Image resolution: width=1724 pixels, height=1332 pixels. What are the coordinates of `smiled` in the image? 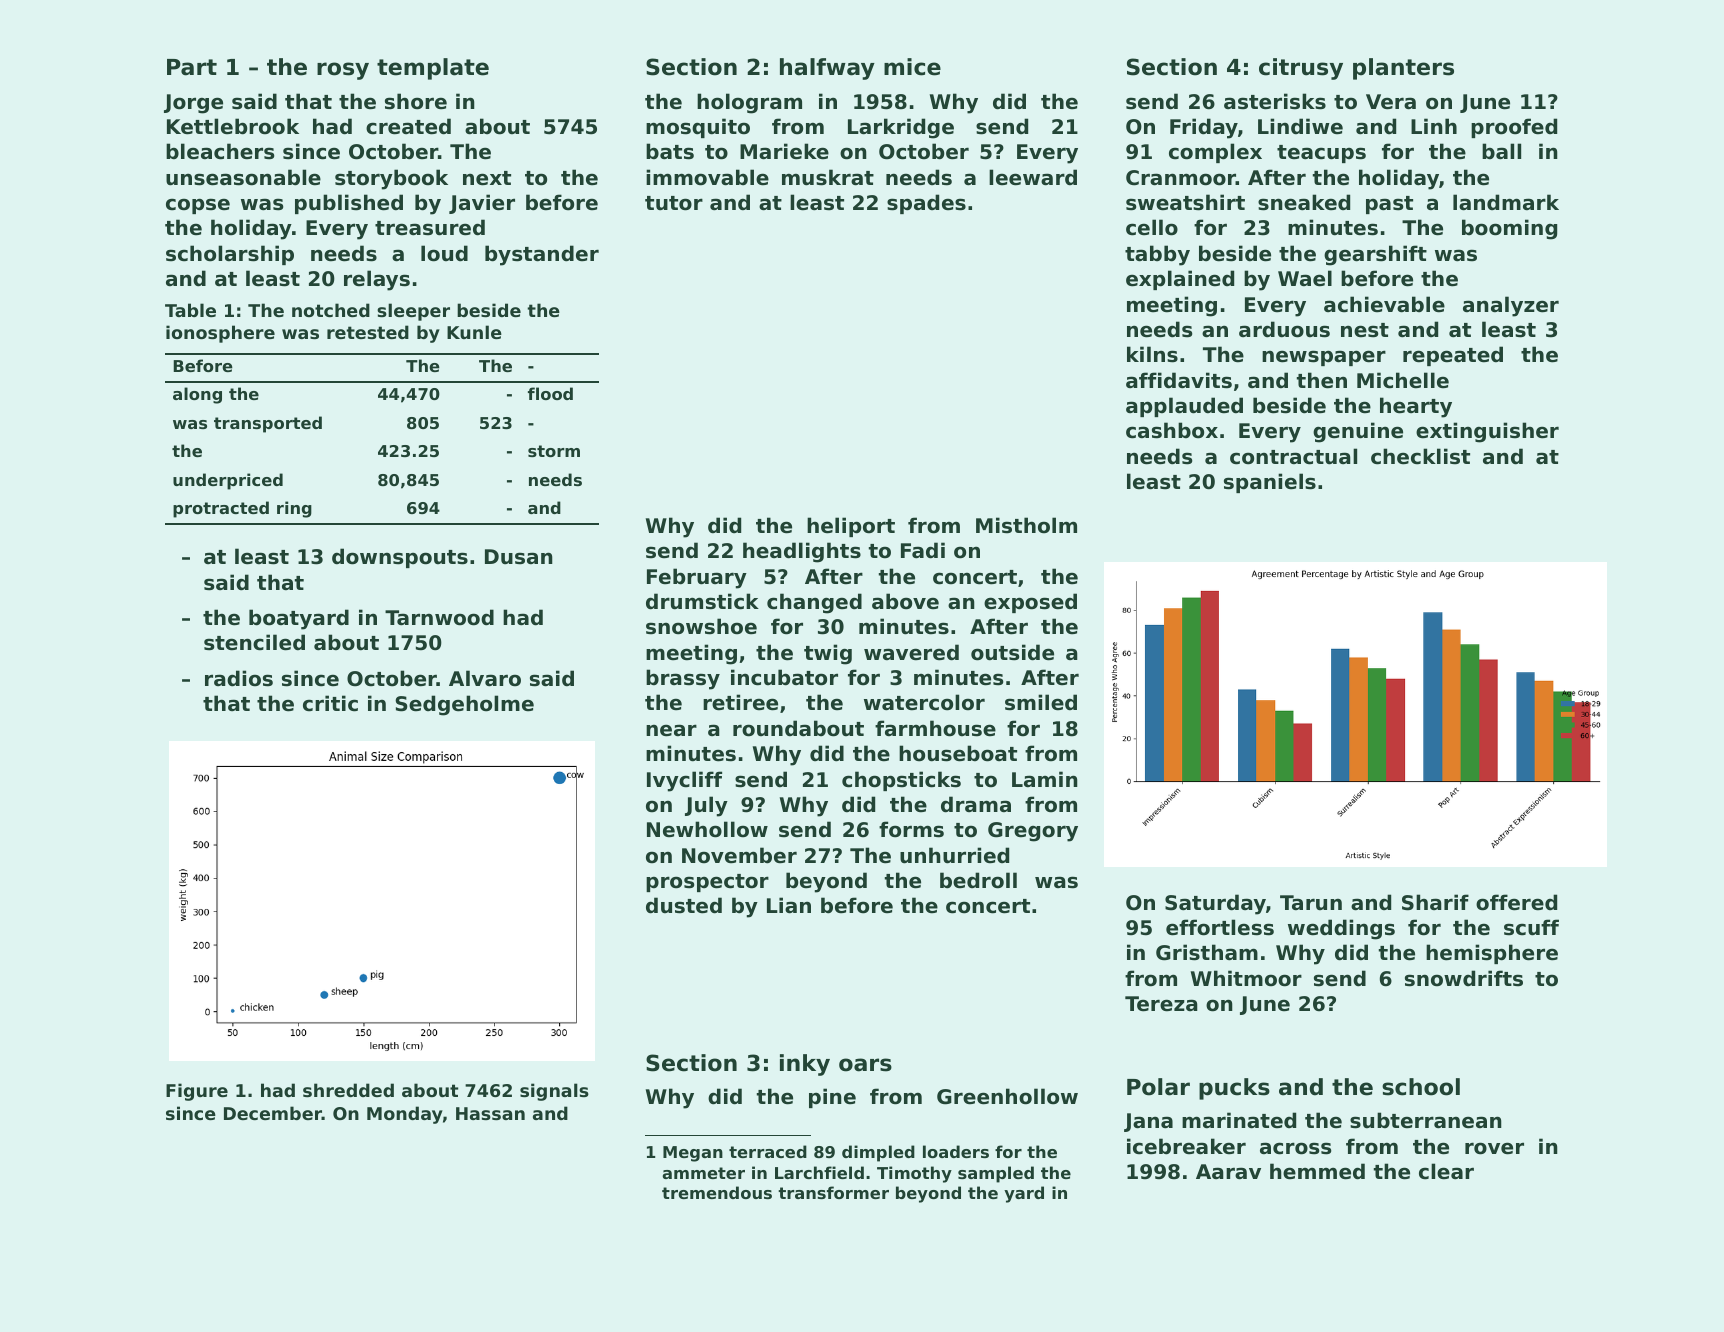 It's located at (1041, 702).
